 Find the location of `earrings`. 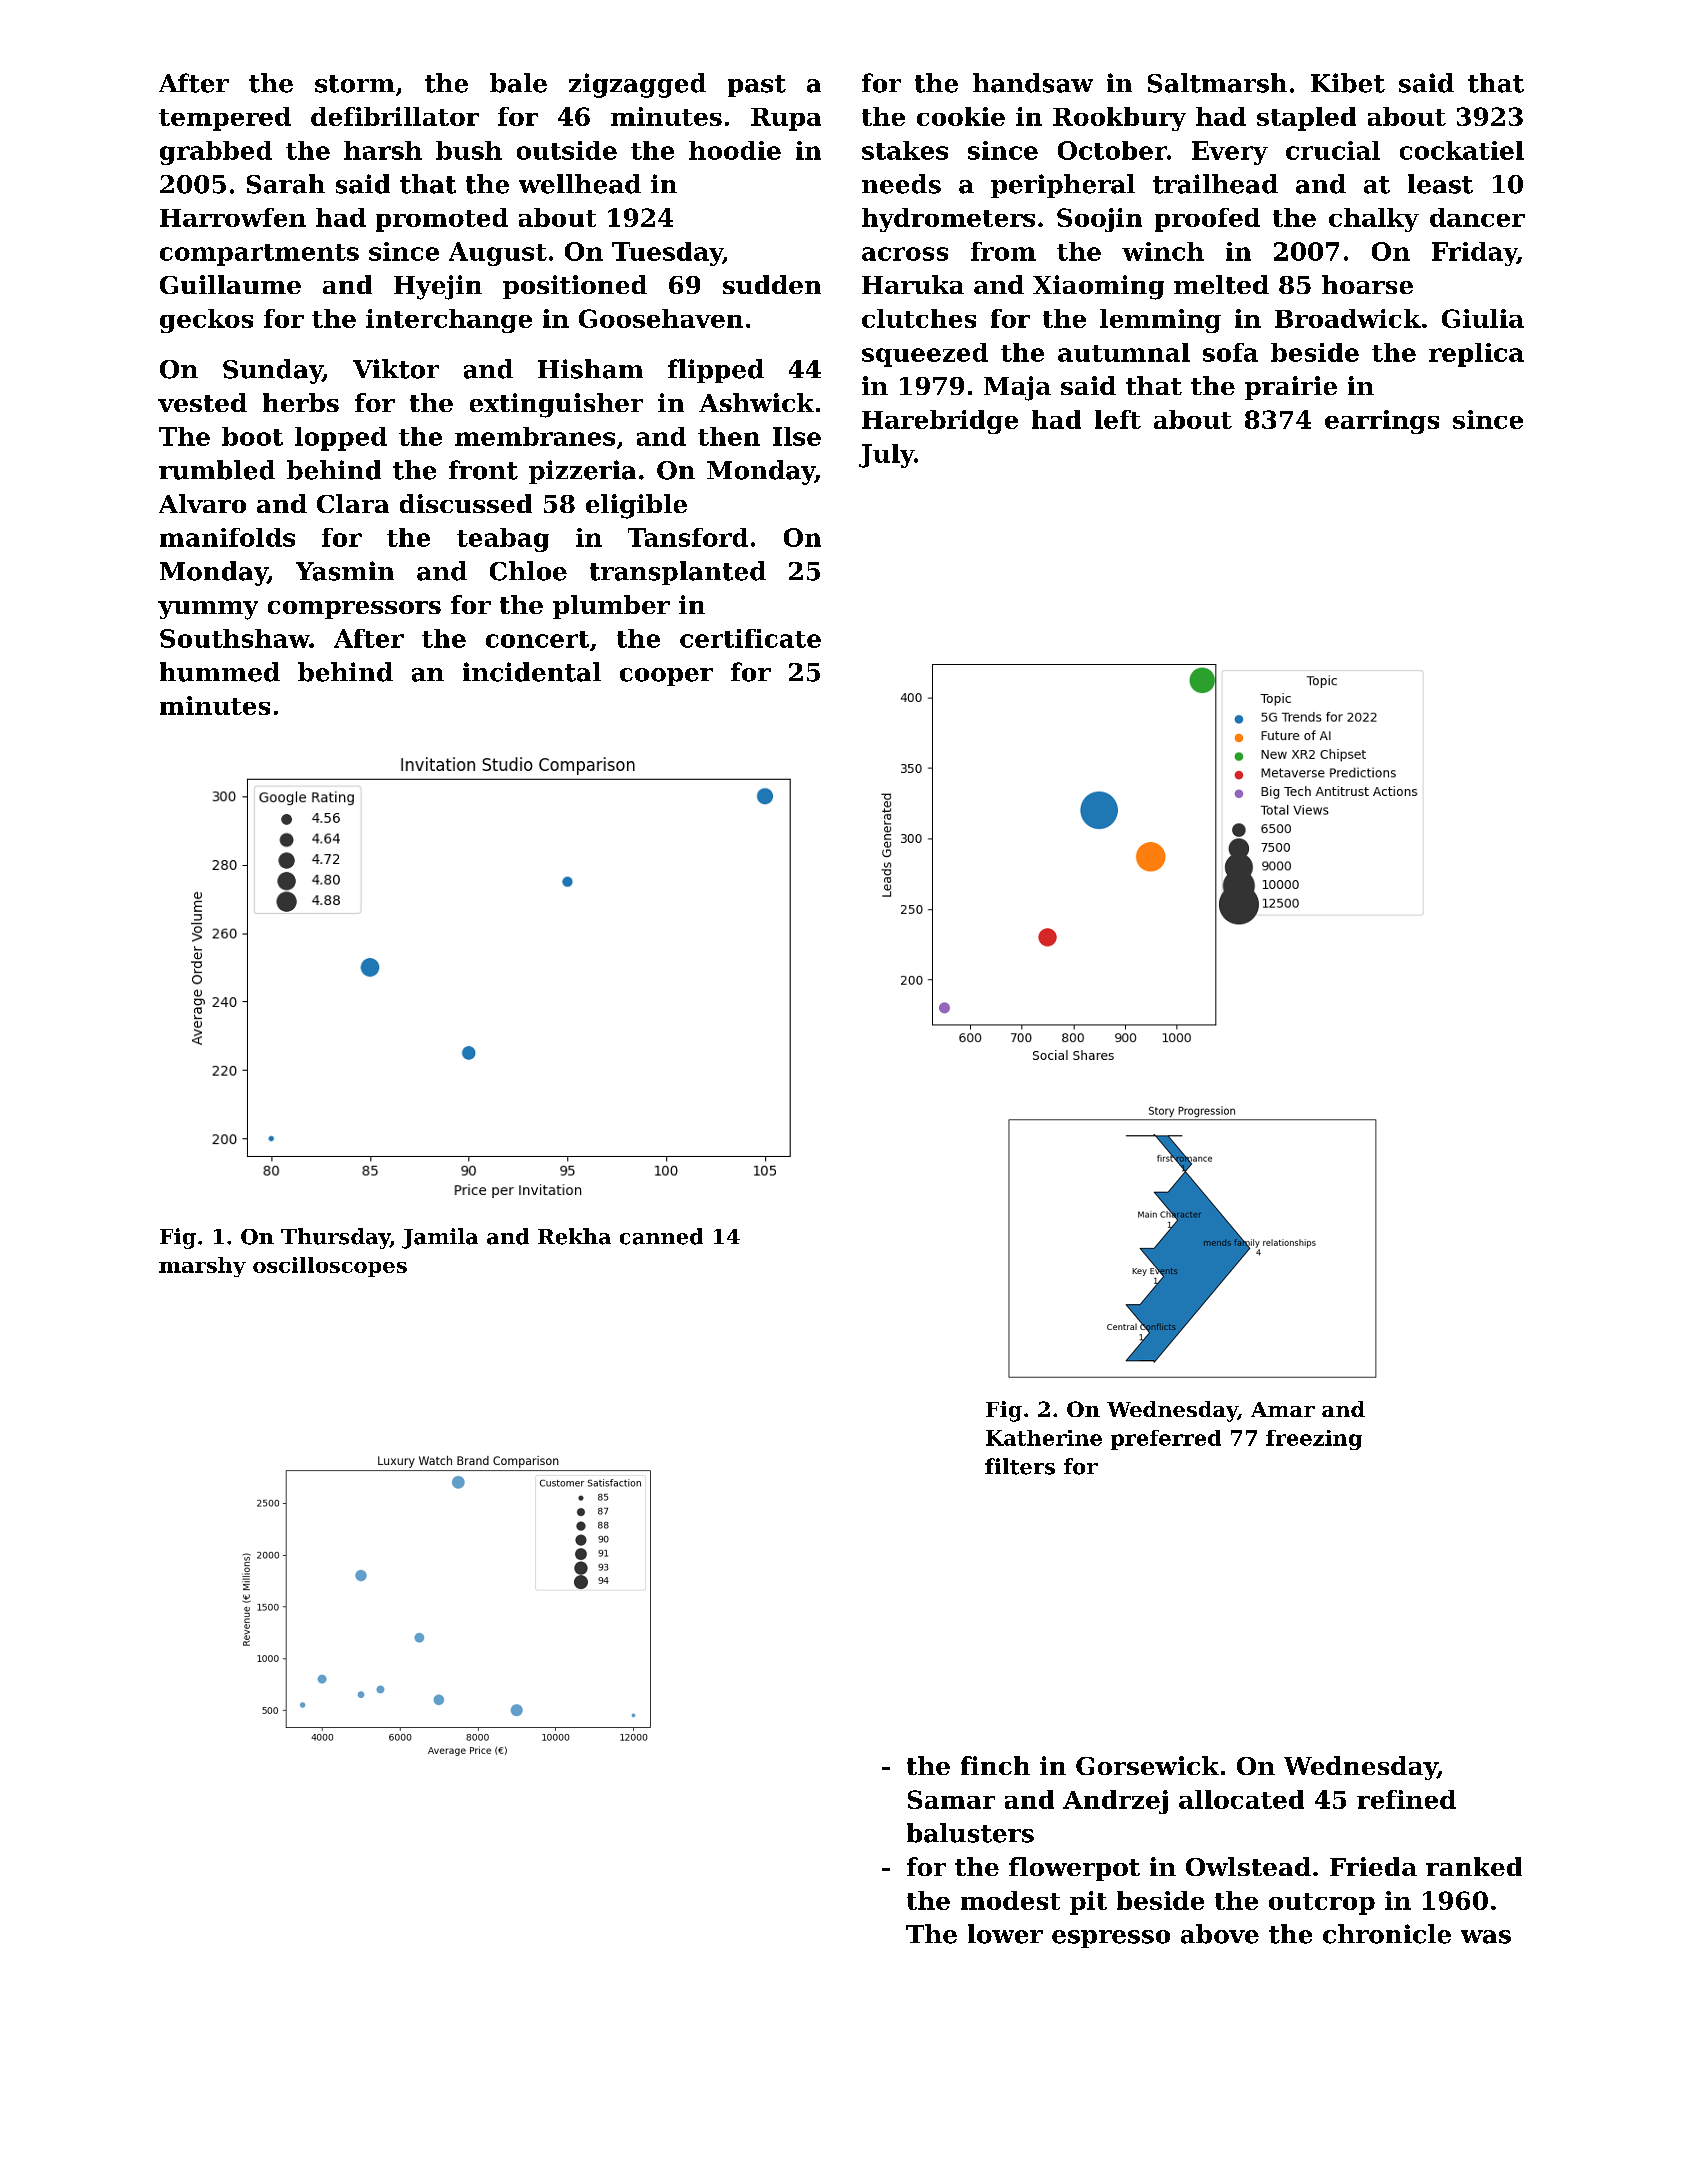

earrings is located at coordinates (1382, 422).
